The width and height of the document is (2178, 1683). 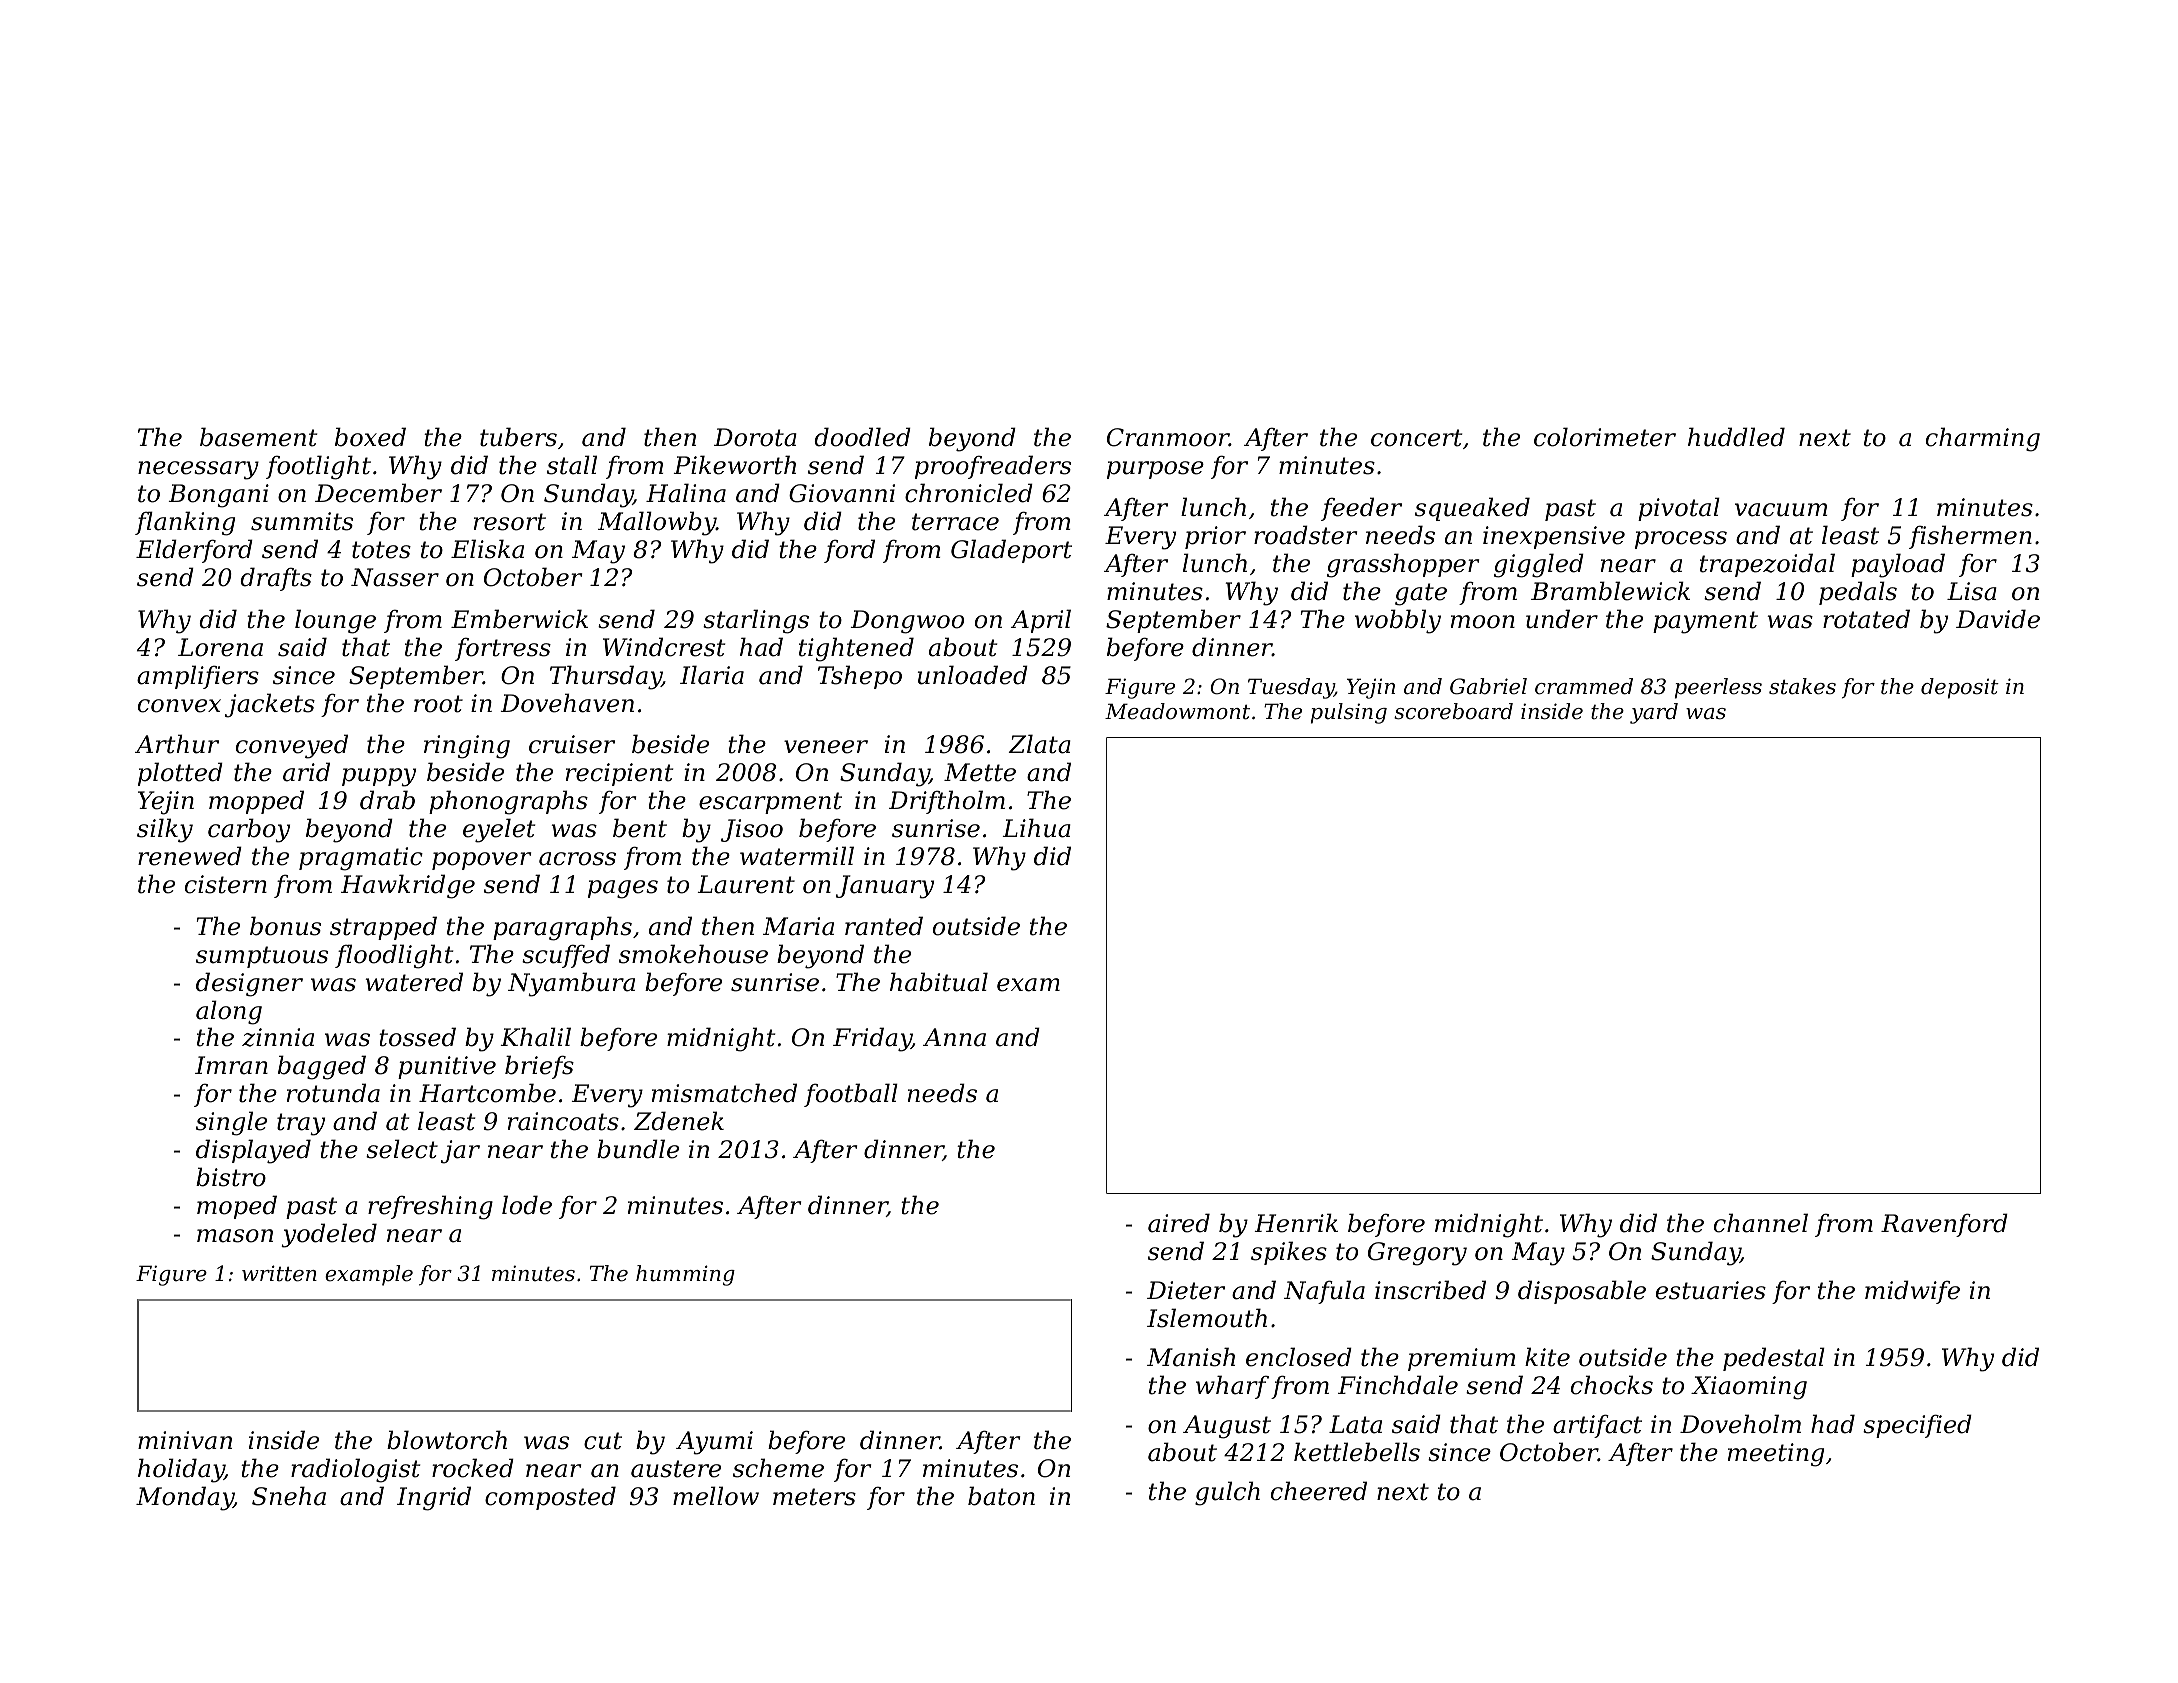 I want to click on deposit, so click(x=1960, y=688).
